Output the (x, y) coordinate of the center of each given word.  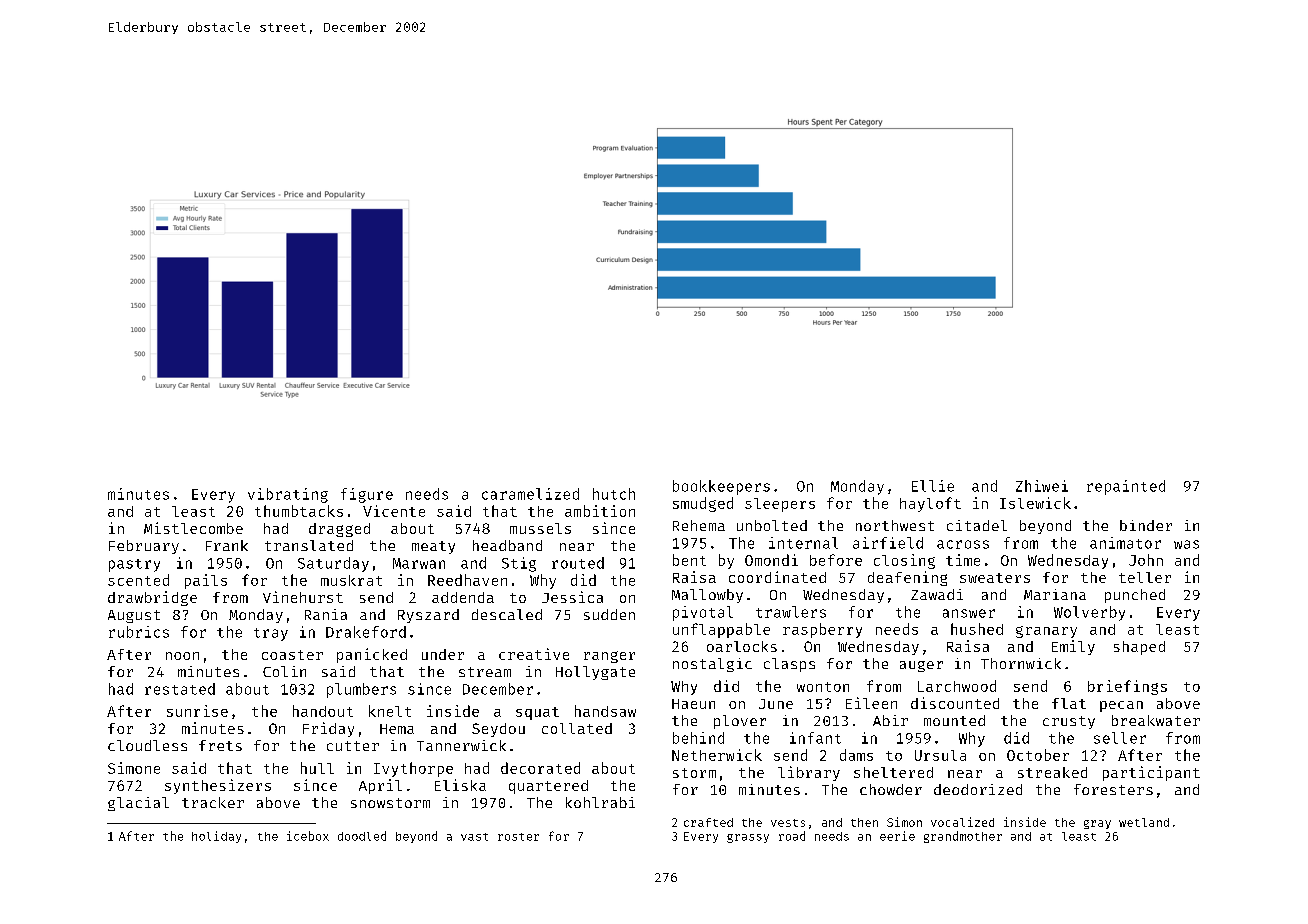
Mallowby (707, 596)
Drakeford (366, 632)
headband (507, 545)
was (1186, 544)
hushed (977, 629)
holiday (216, 837)
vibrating (288, 495)
